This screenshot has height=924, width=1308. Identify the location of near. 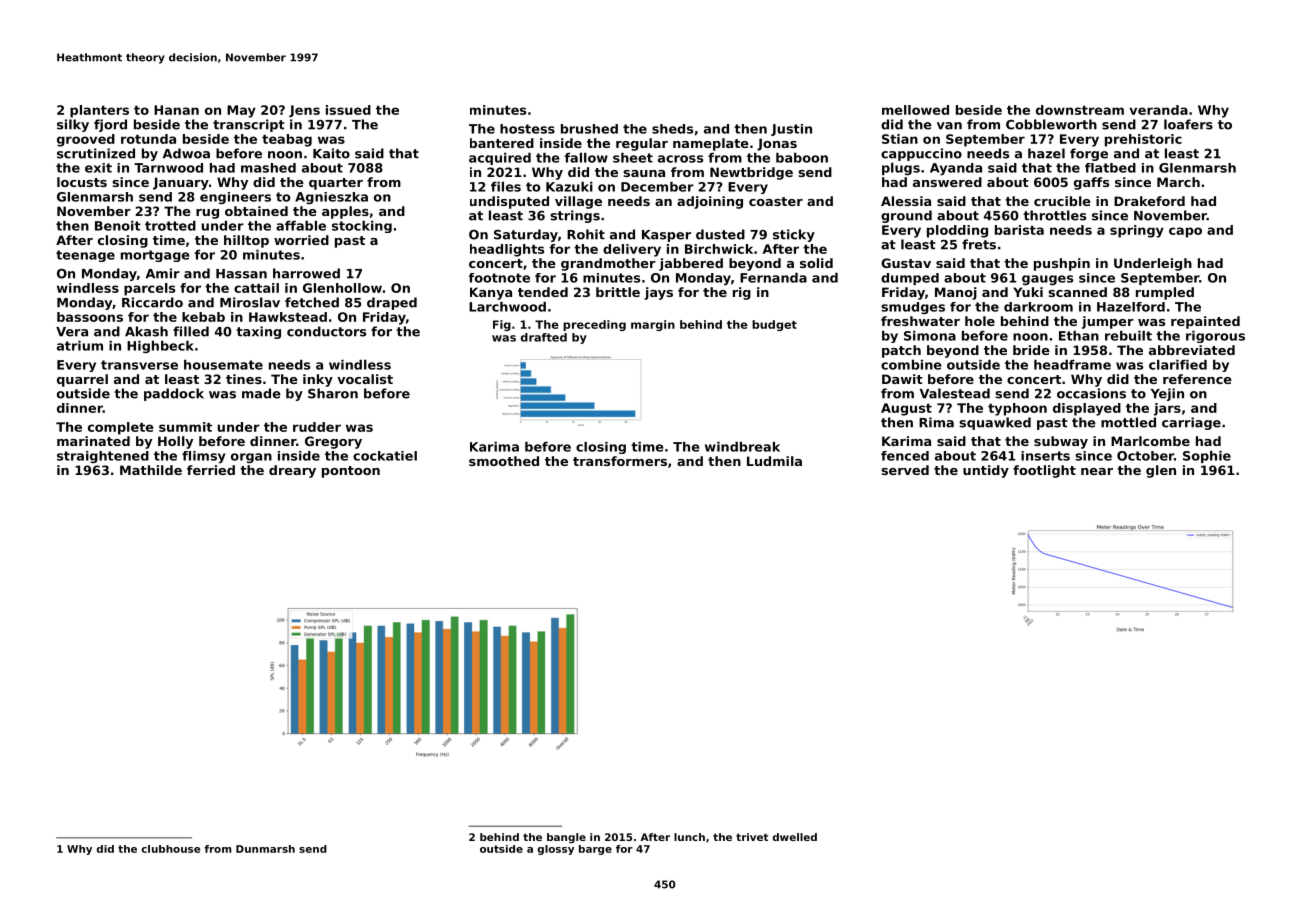
(1097, 471).
